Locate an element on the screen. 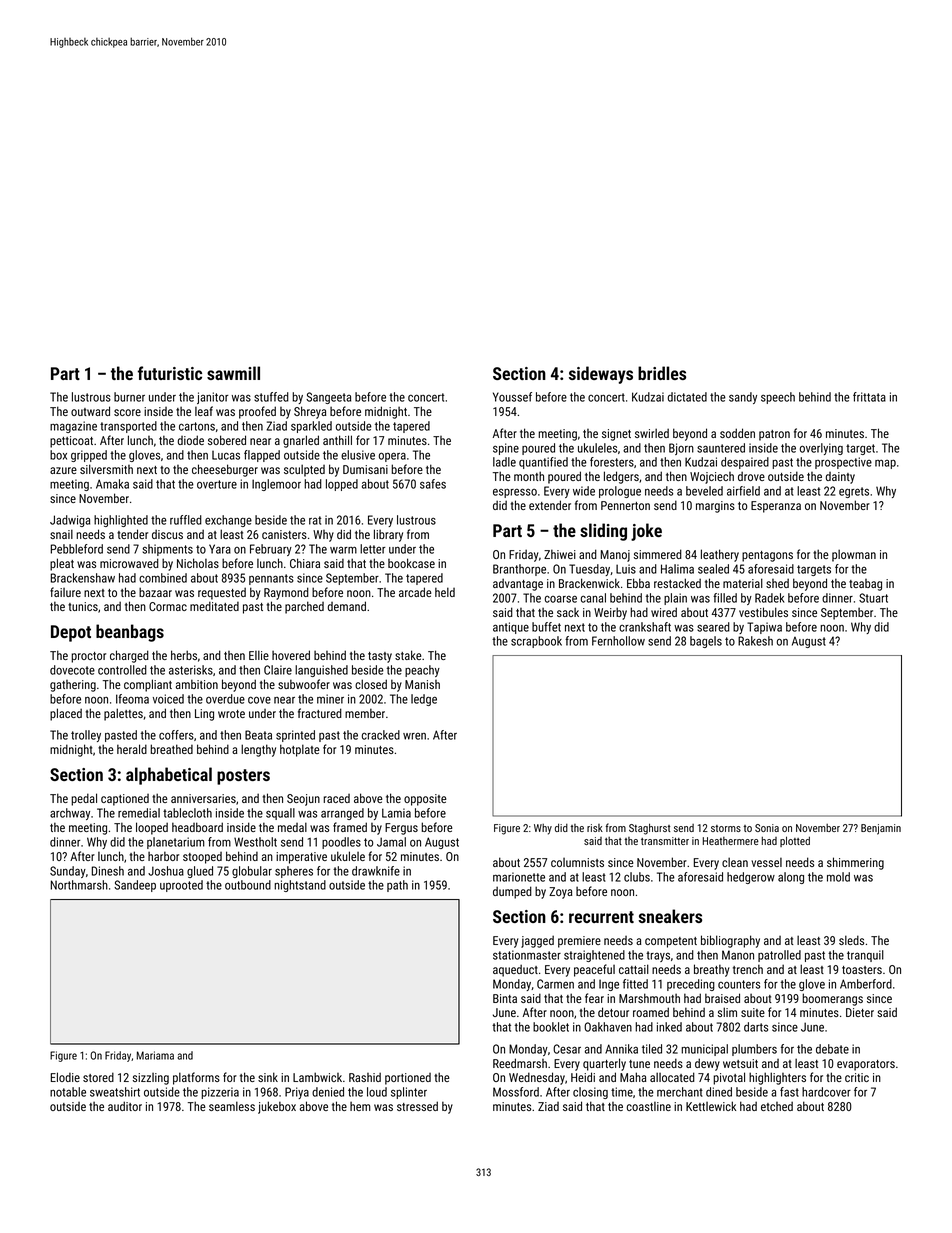  beanbags is located at coordinates (130, 633).
